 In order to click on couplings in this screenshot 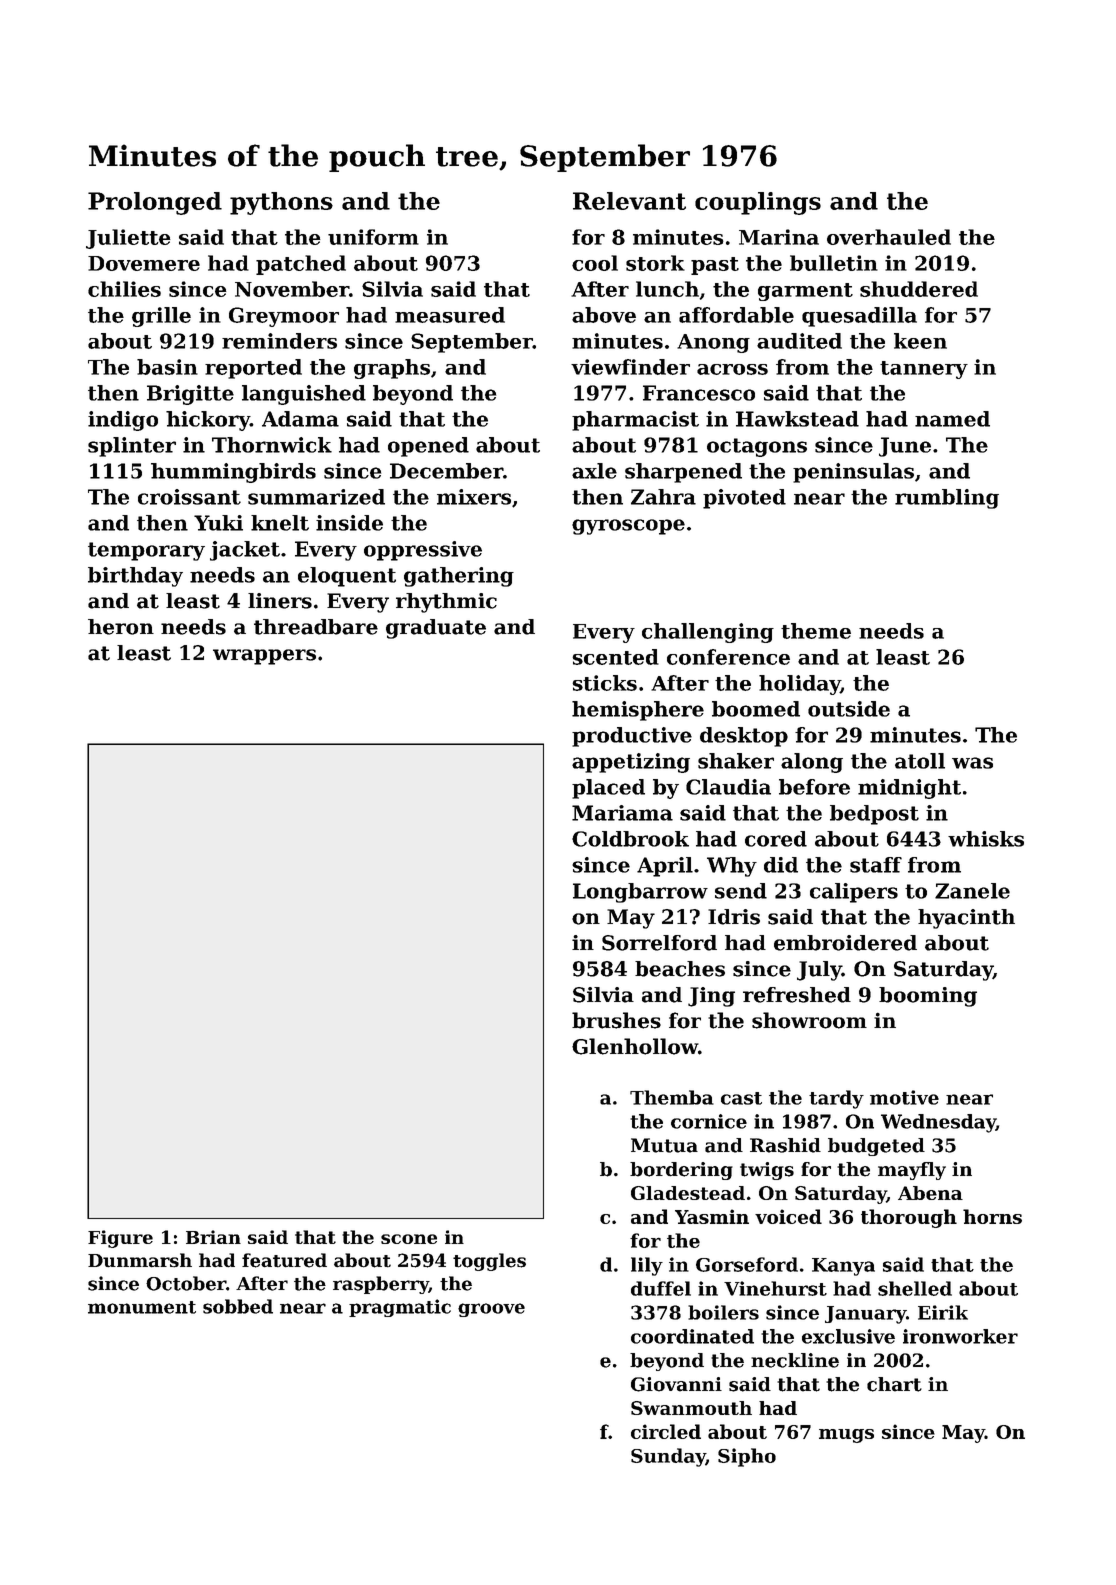, I will do `click(758, 203)`.
